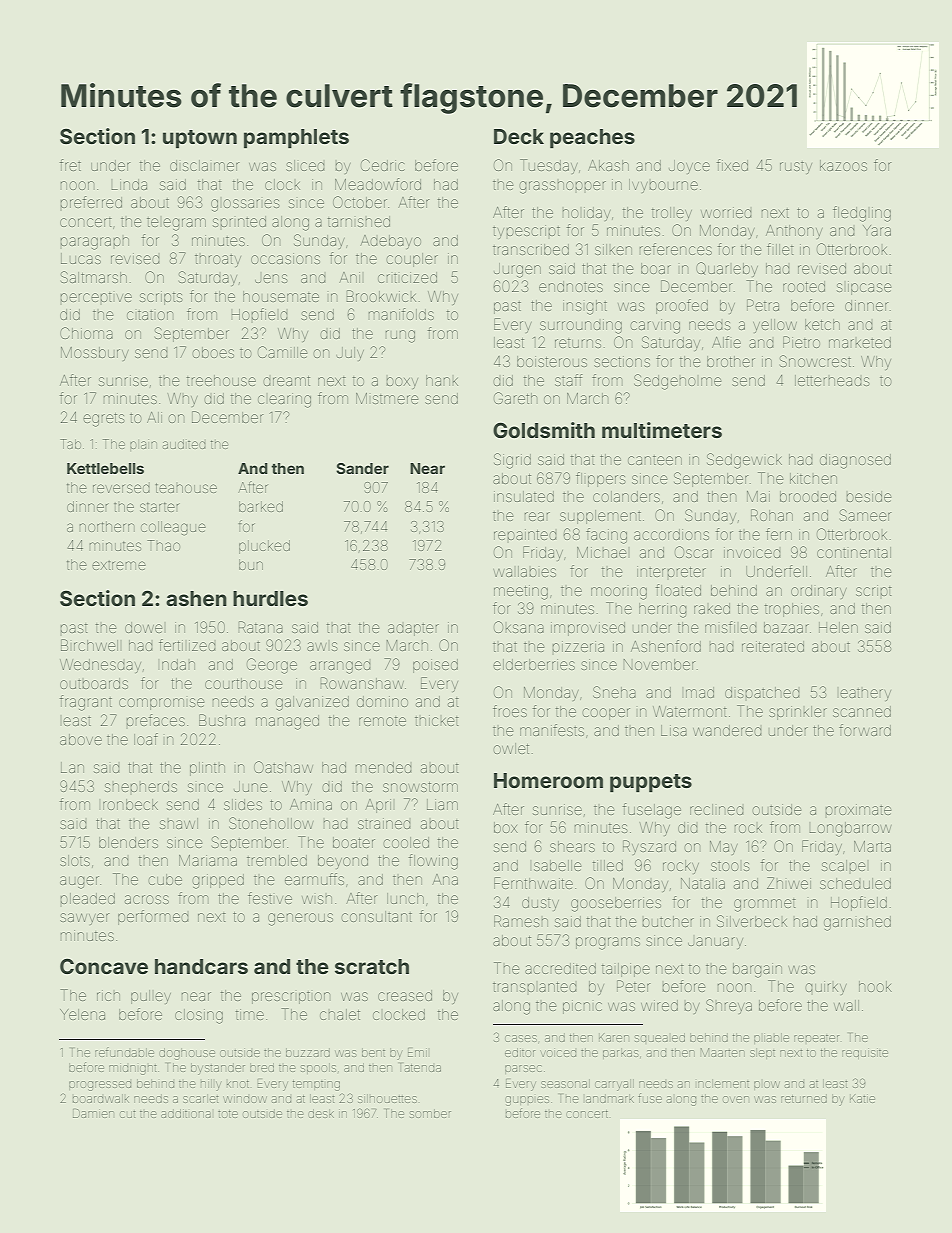 This page has width=952, height=1233. What do you see at coordinates (592, 139) in the page?
I see `peaches` at bounding box center [592, 139].
